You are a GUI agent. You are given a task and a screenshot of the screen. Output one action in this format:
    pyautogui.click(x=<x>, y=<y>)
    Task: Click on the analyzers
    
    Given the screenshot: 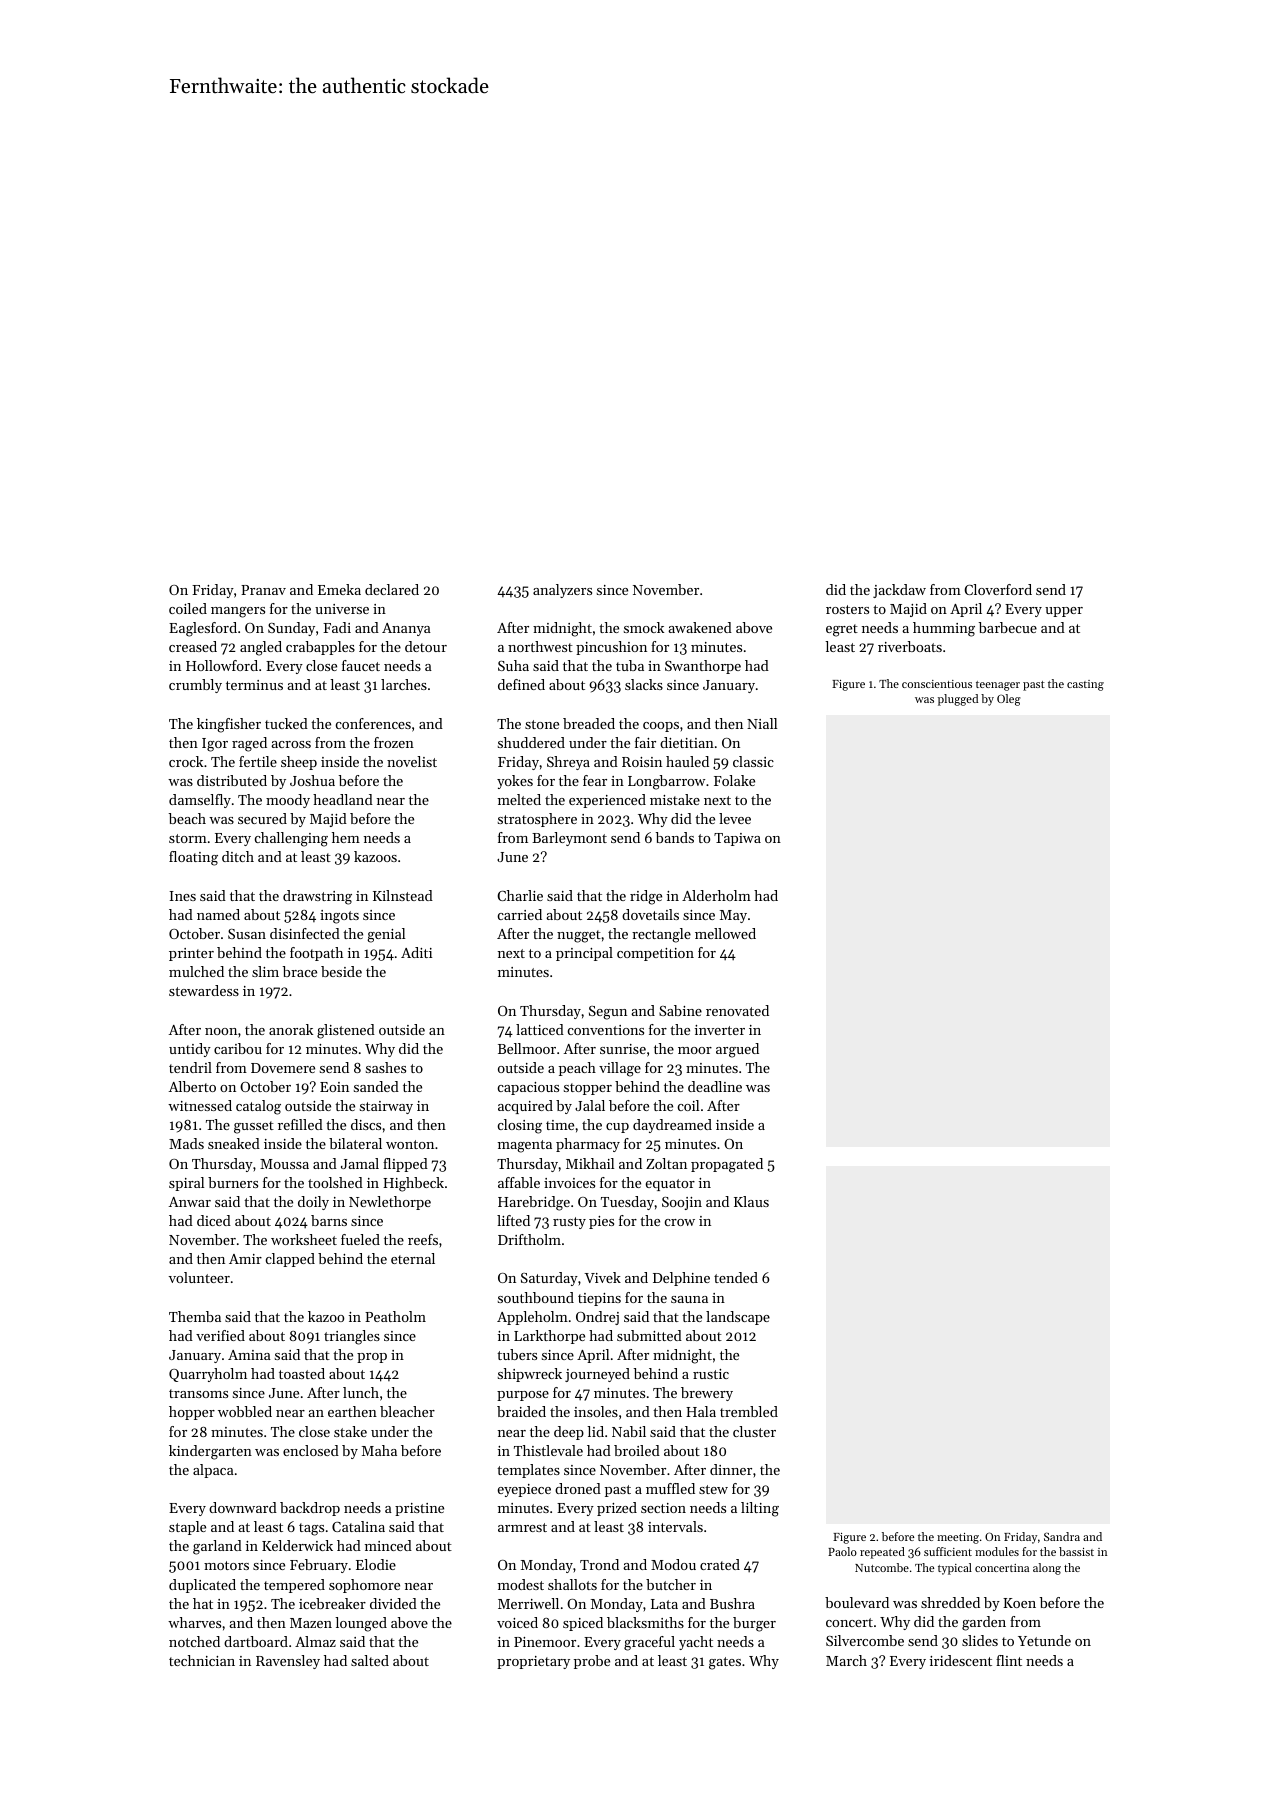 What is the action you would take?
    pyautogui.click(x=562, y=591)
